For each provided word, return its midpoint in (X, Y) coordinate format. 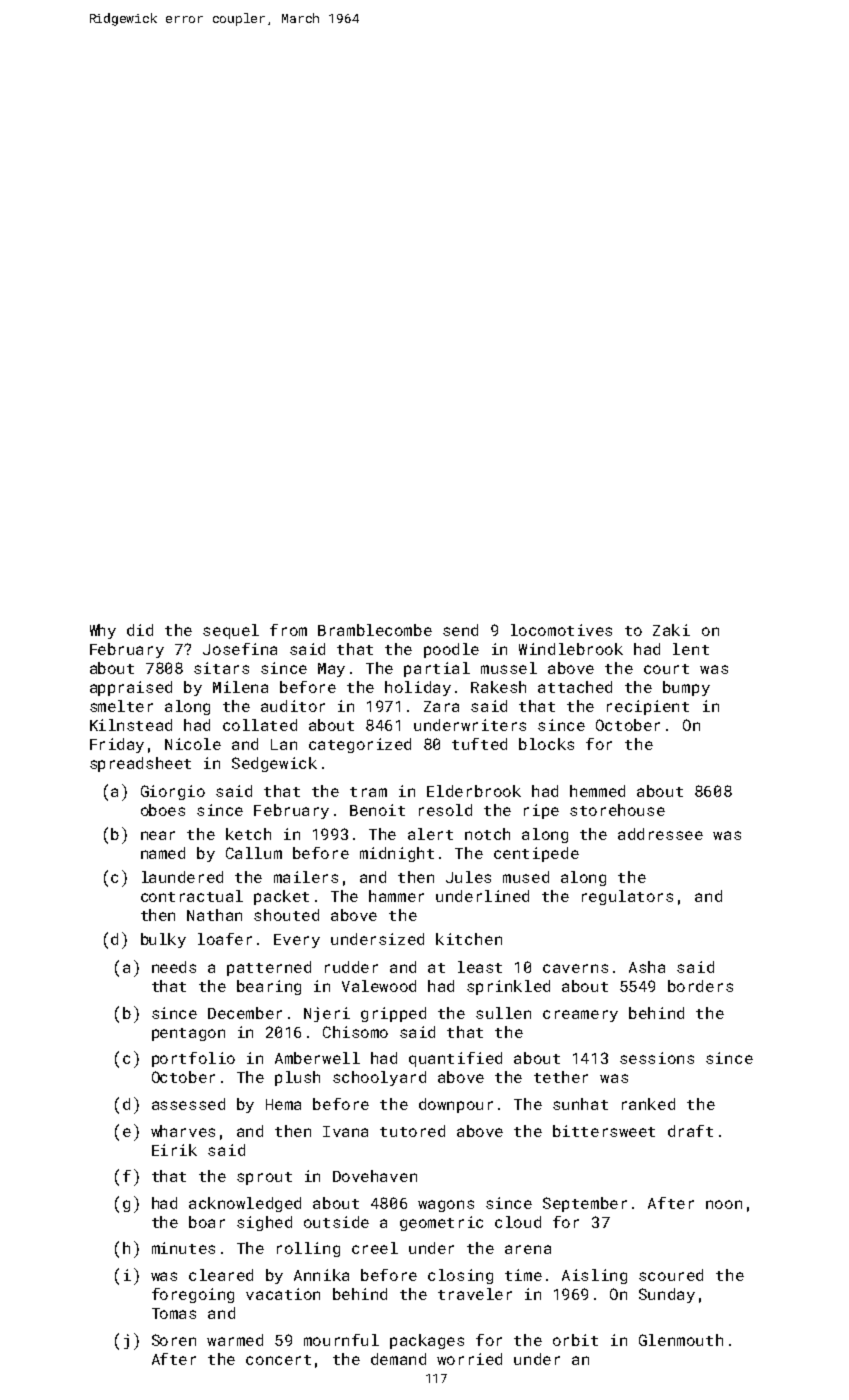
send (460, 630)
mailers (306, 877)
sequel (231, 631)
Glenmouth (681, 1340)
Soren (174, 1340)
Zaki (671, 630)
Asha (647, 967)
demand (398, 1359)
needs (174, 967)
